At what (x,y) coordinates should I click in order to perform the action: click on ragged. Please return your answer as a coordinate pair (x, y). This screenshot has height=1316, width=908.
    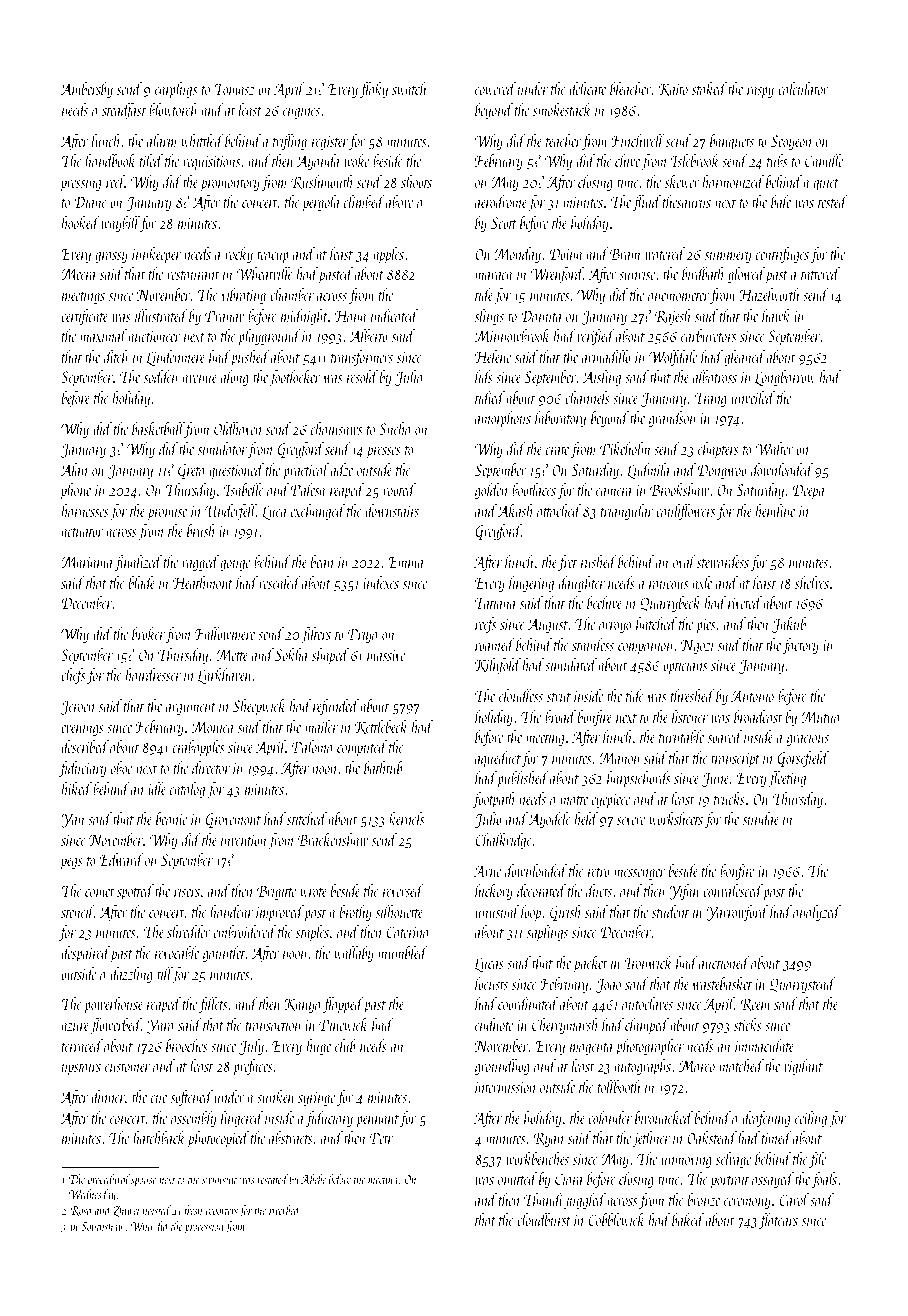
    Looking at the image, I should click on (200, 563).
